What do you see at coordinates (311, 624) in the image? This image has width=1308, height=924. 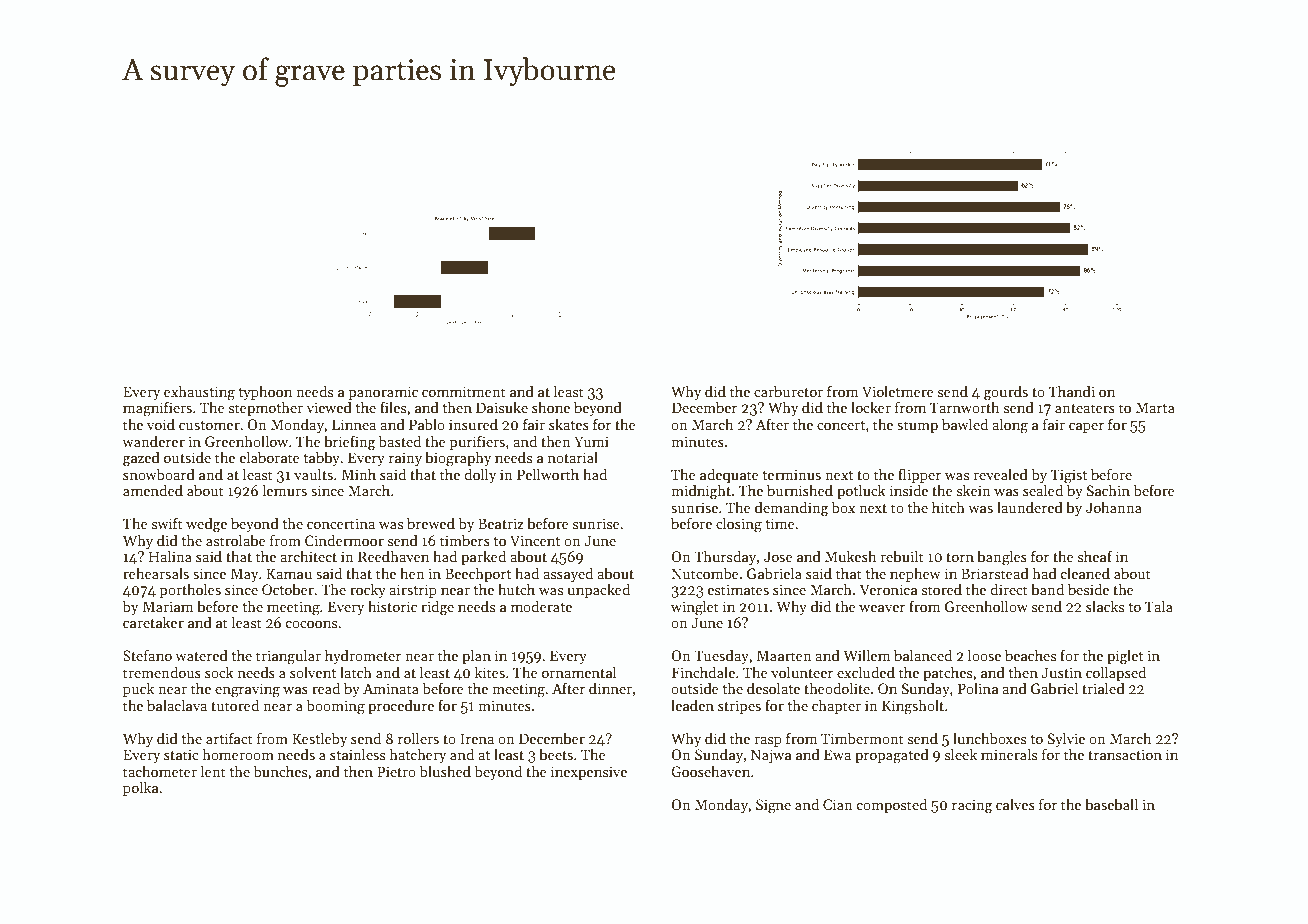 I see `cocoons` at bounding box center [311, 624].
